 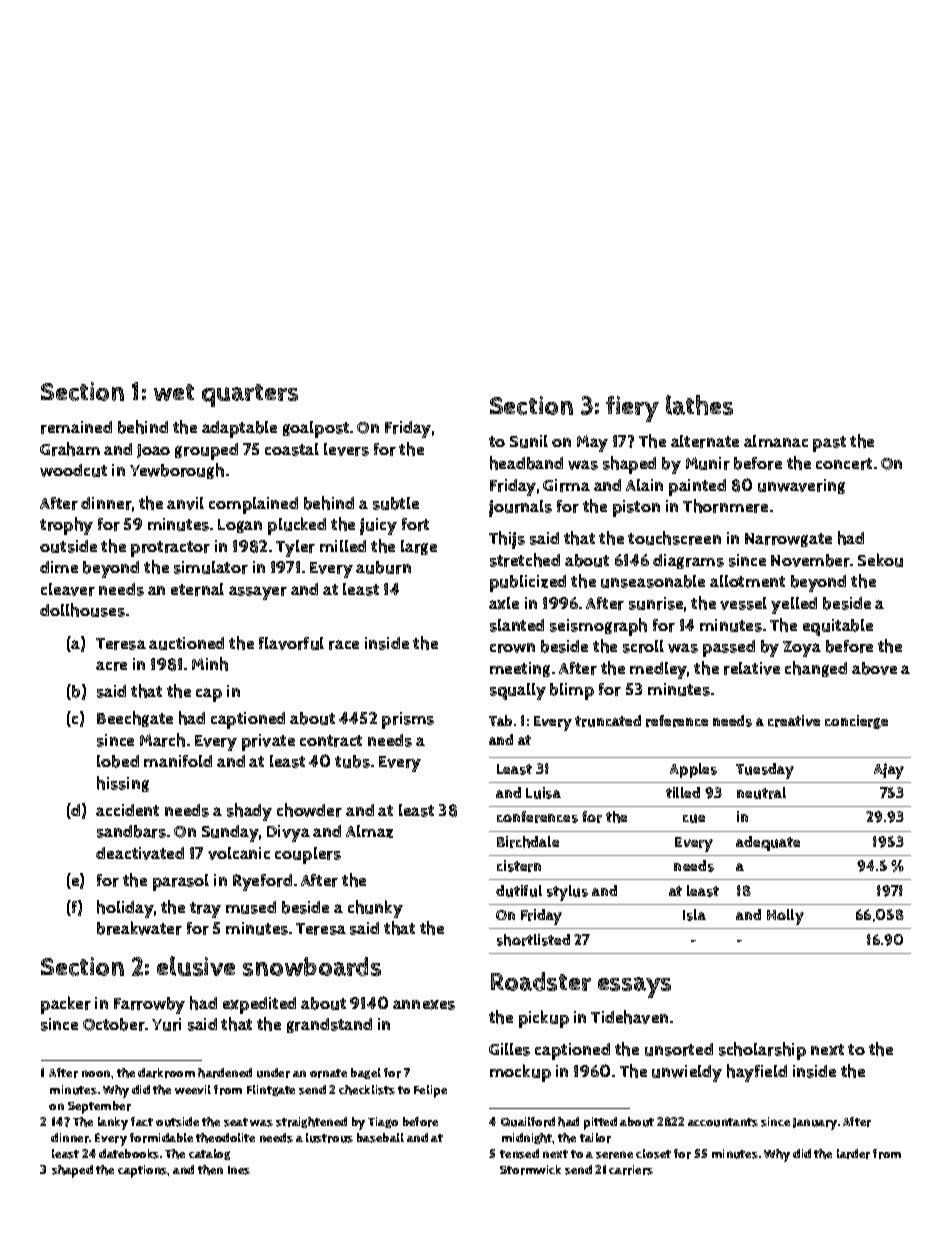 What do you see at coordinates (174, 392) in the document?
I see `wet` at bounding box center [174, 392].
